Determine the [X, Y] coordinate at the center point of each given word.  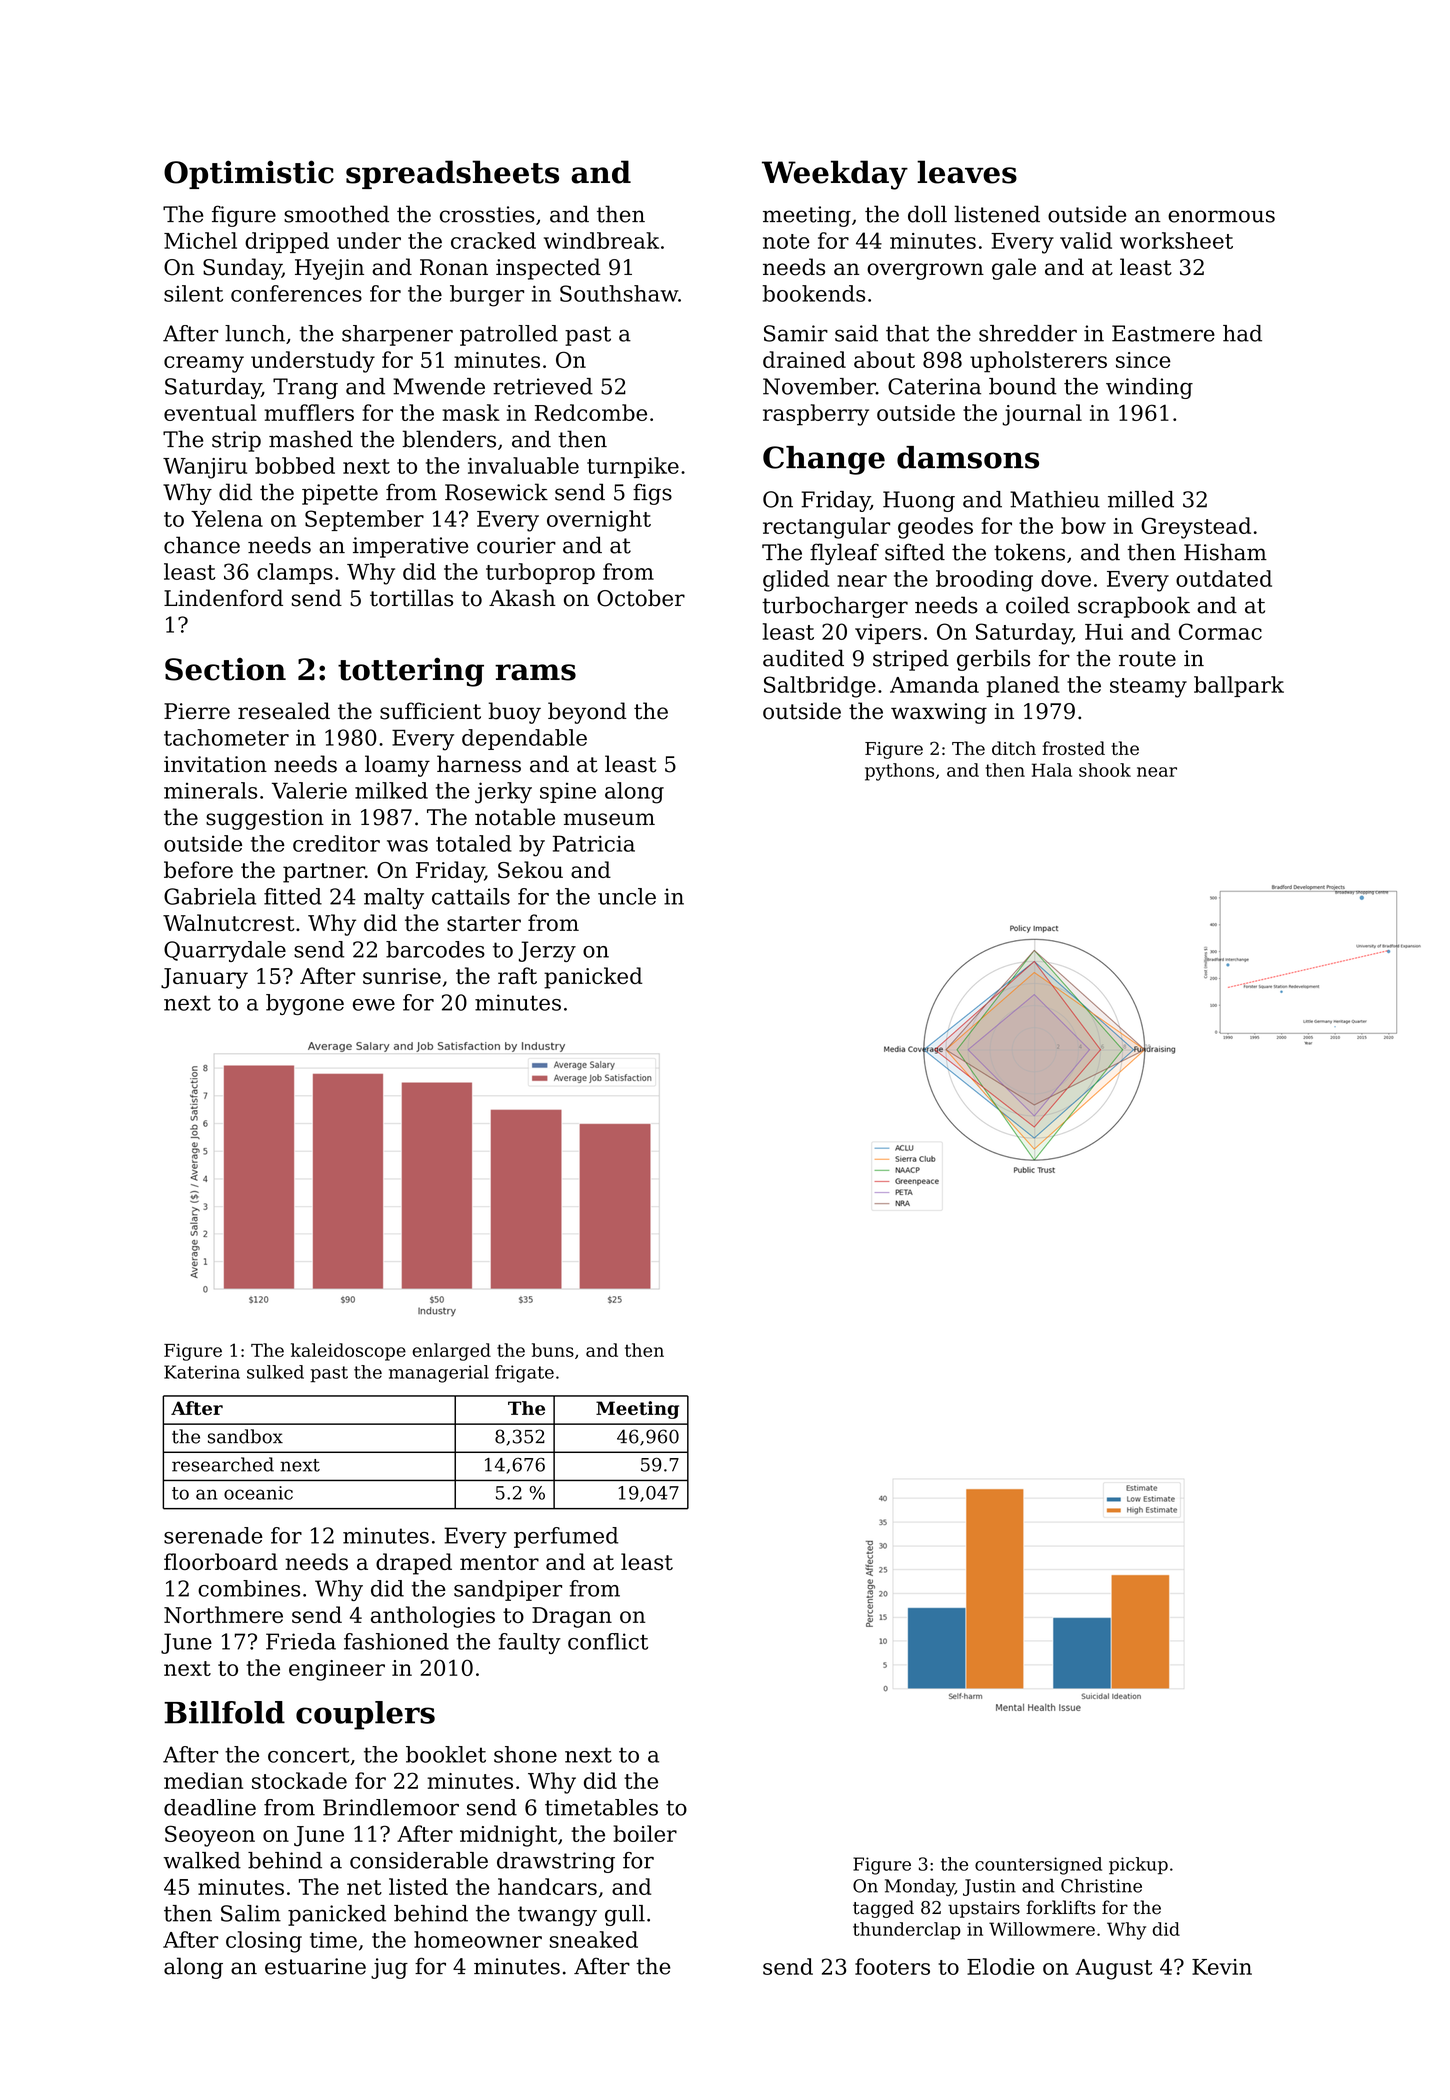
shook [1105, 770]
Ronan [454, 267]
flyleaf [844, 554]
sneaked [594, 1939]
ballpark [1239, 686]
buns [553, 1350]
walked [202, 1860]
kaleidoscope [348, 1352]
